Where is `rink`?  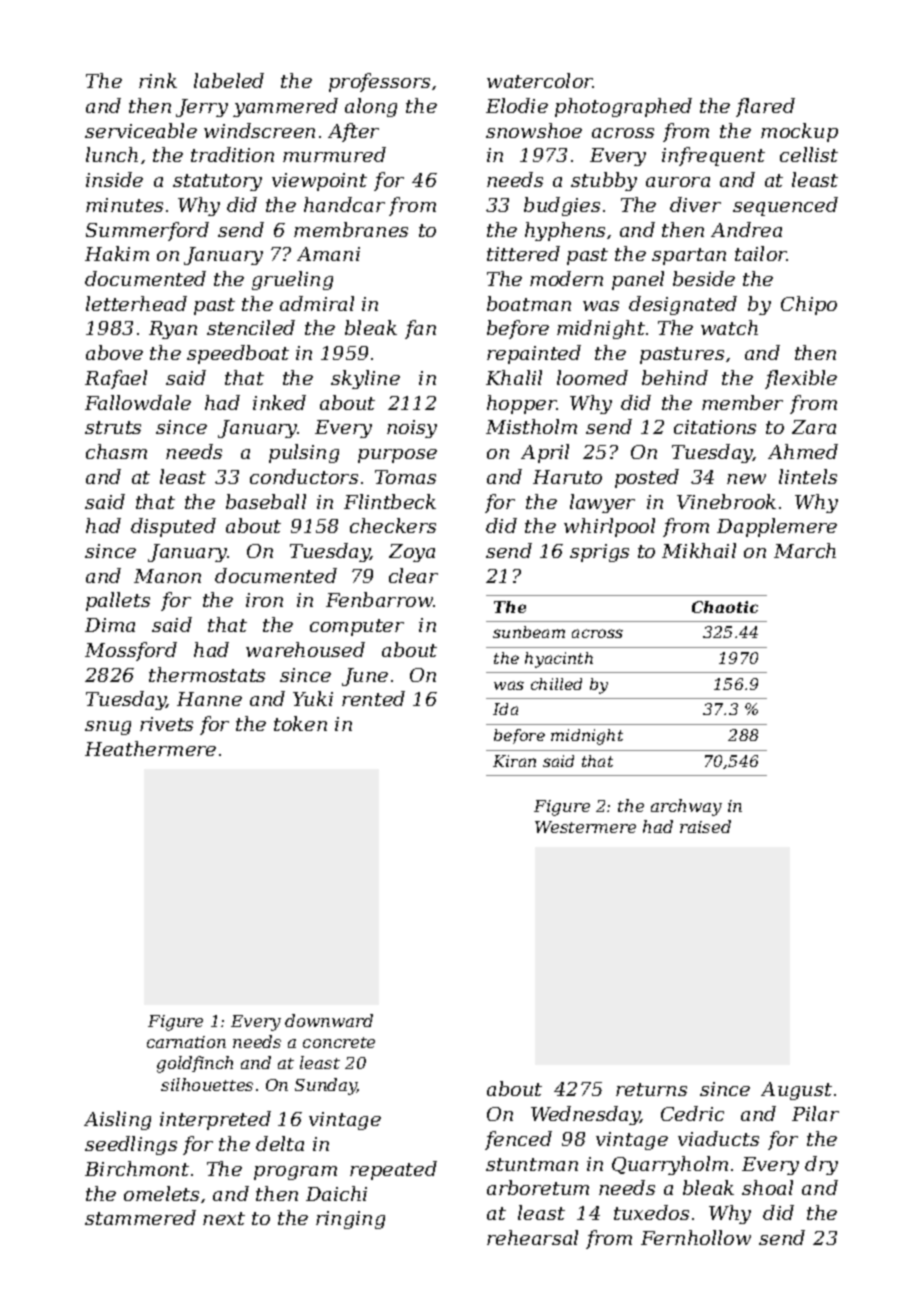 rink is located at coordinates (158, 80).
